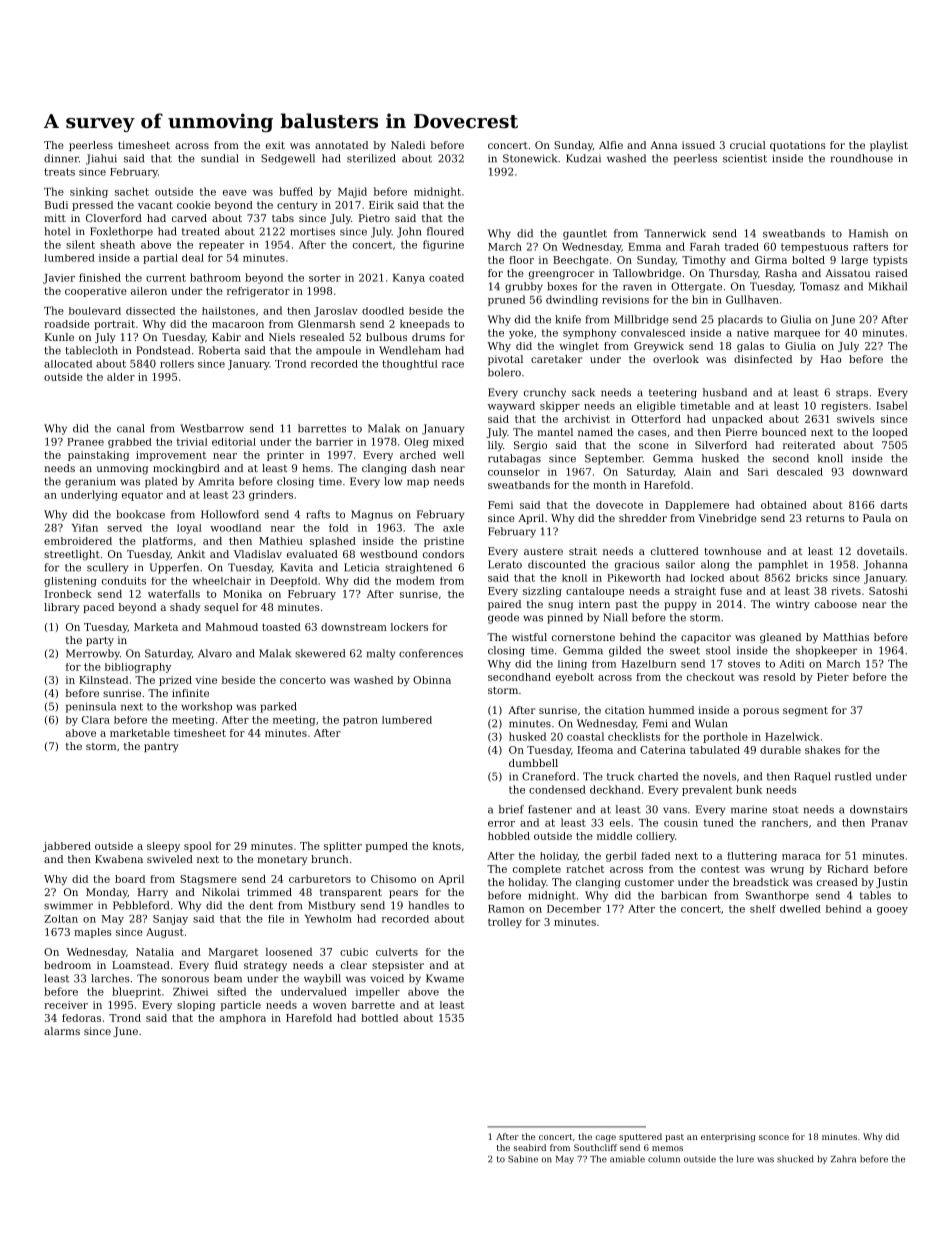 The image size is (952, 1233). Describe the element at coordinates (745, 1159) in the screenshot. I see `lure` at that location.
